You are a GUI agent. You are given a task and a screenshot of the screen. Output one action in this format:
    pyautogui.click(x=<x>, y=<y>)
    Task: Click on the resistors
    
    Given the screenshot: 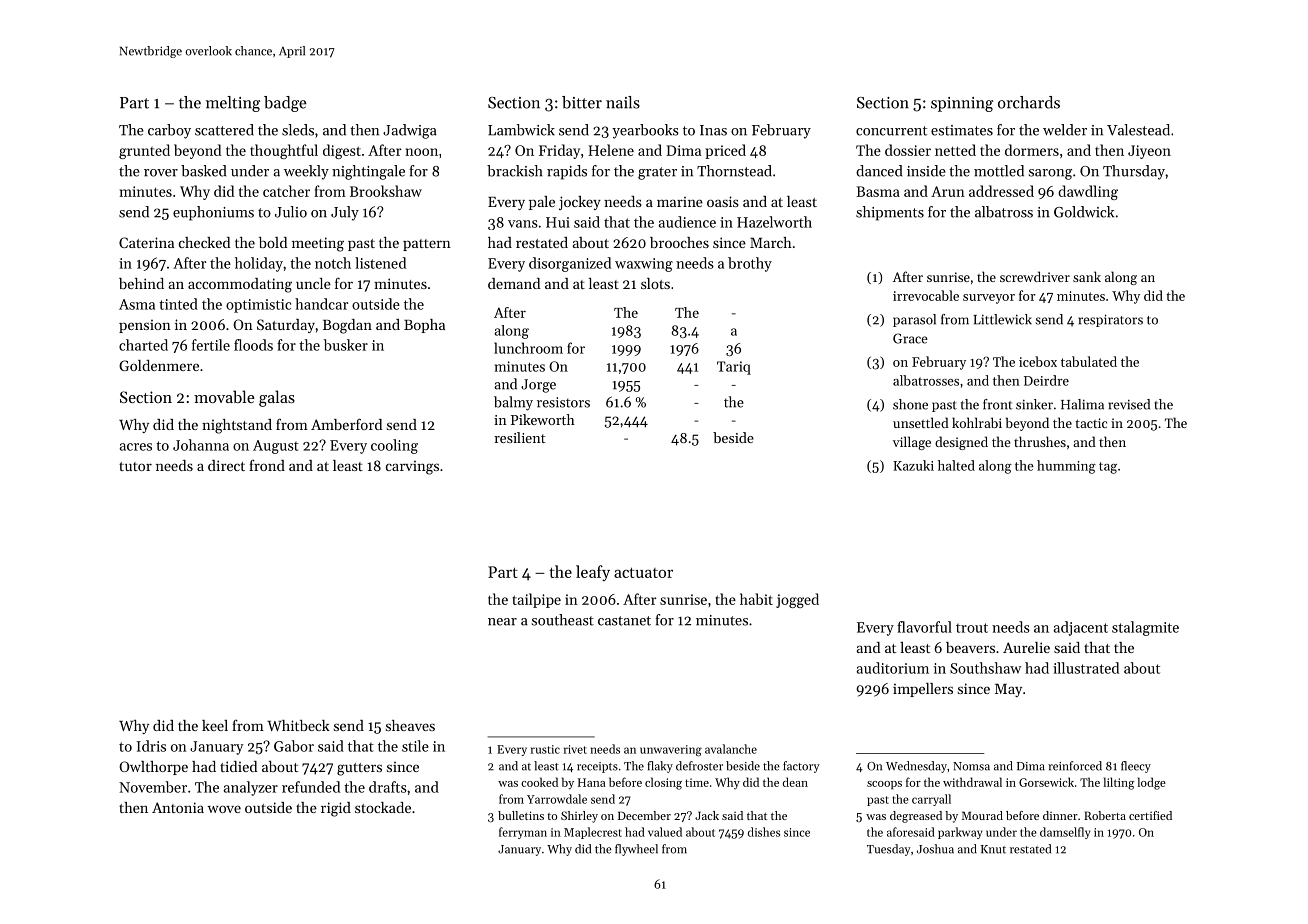 What is the action you would take?
    pyautogui.click(x=563, y=402)
